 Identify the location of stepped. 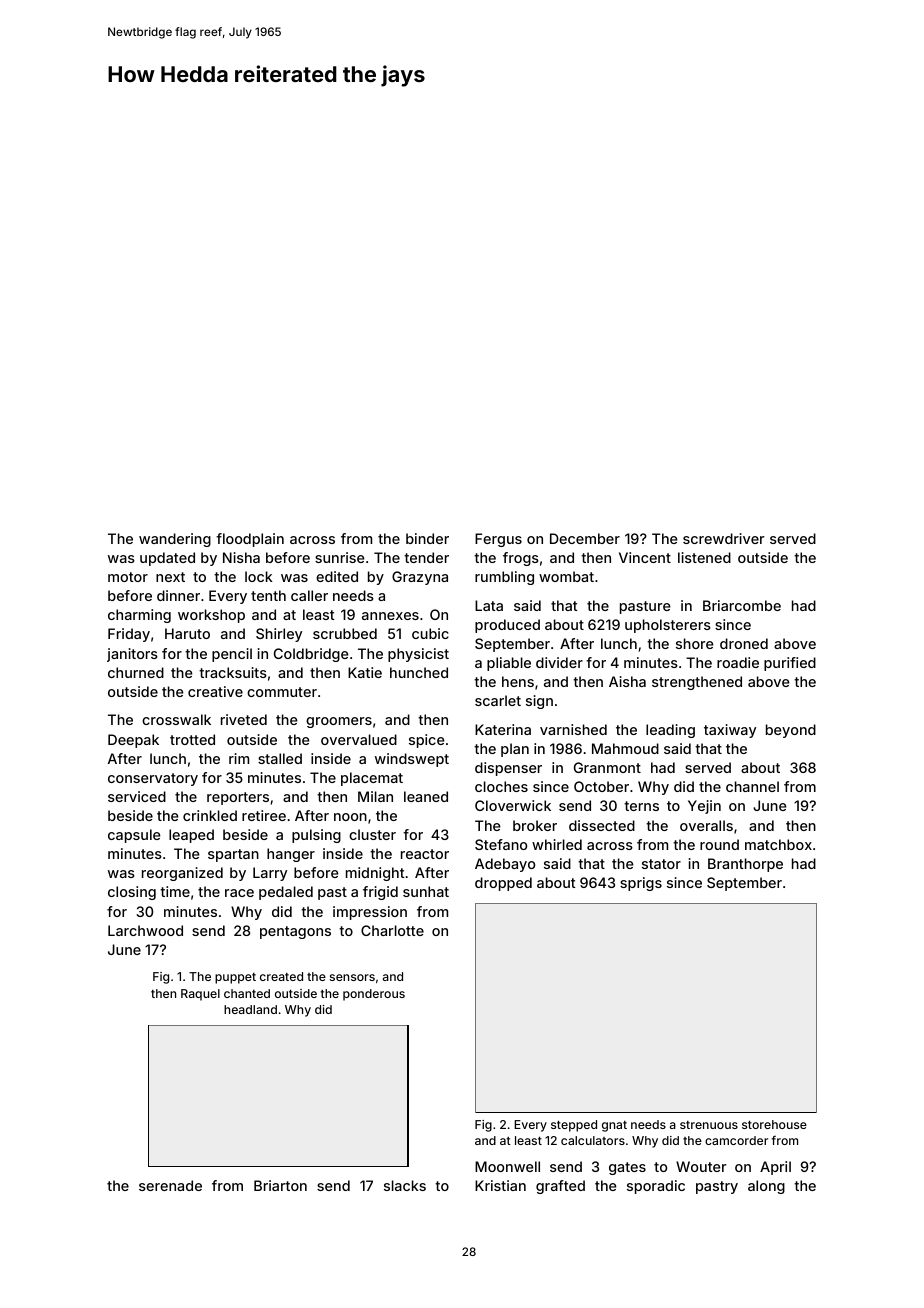
(574, 1126).
